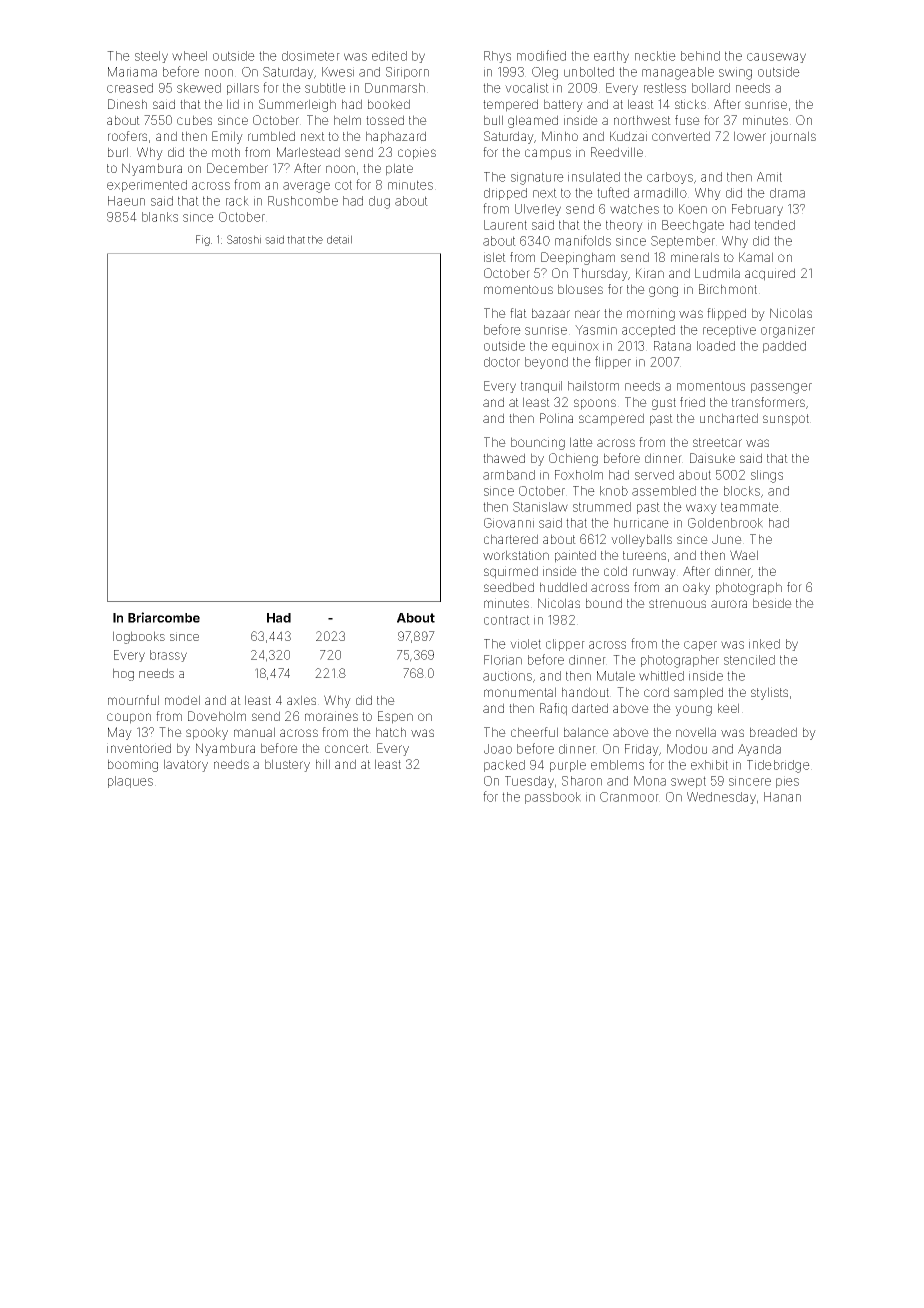 The width and height of the page is (924, 1308). I want to click on flat, so click(518, 313).
